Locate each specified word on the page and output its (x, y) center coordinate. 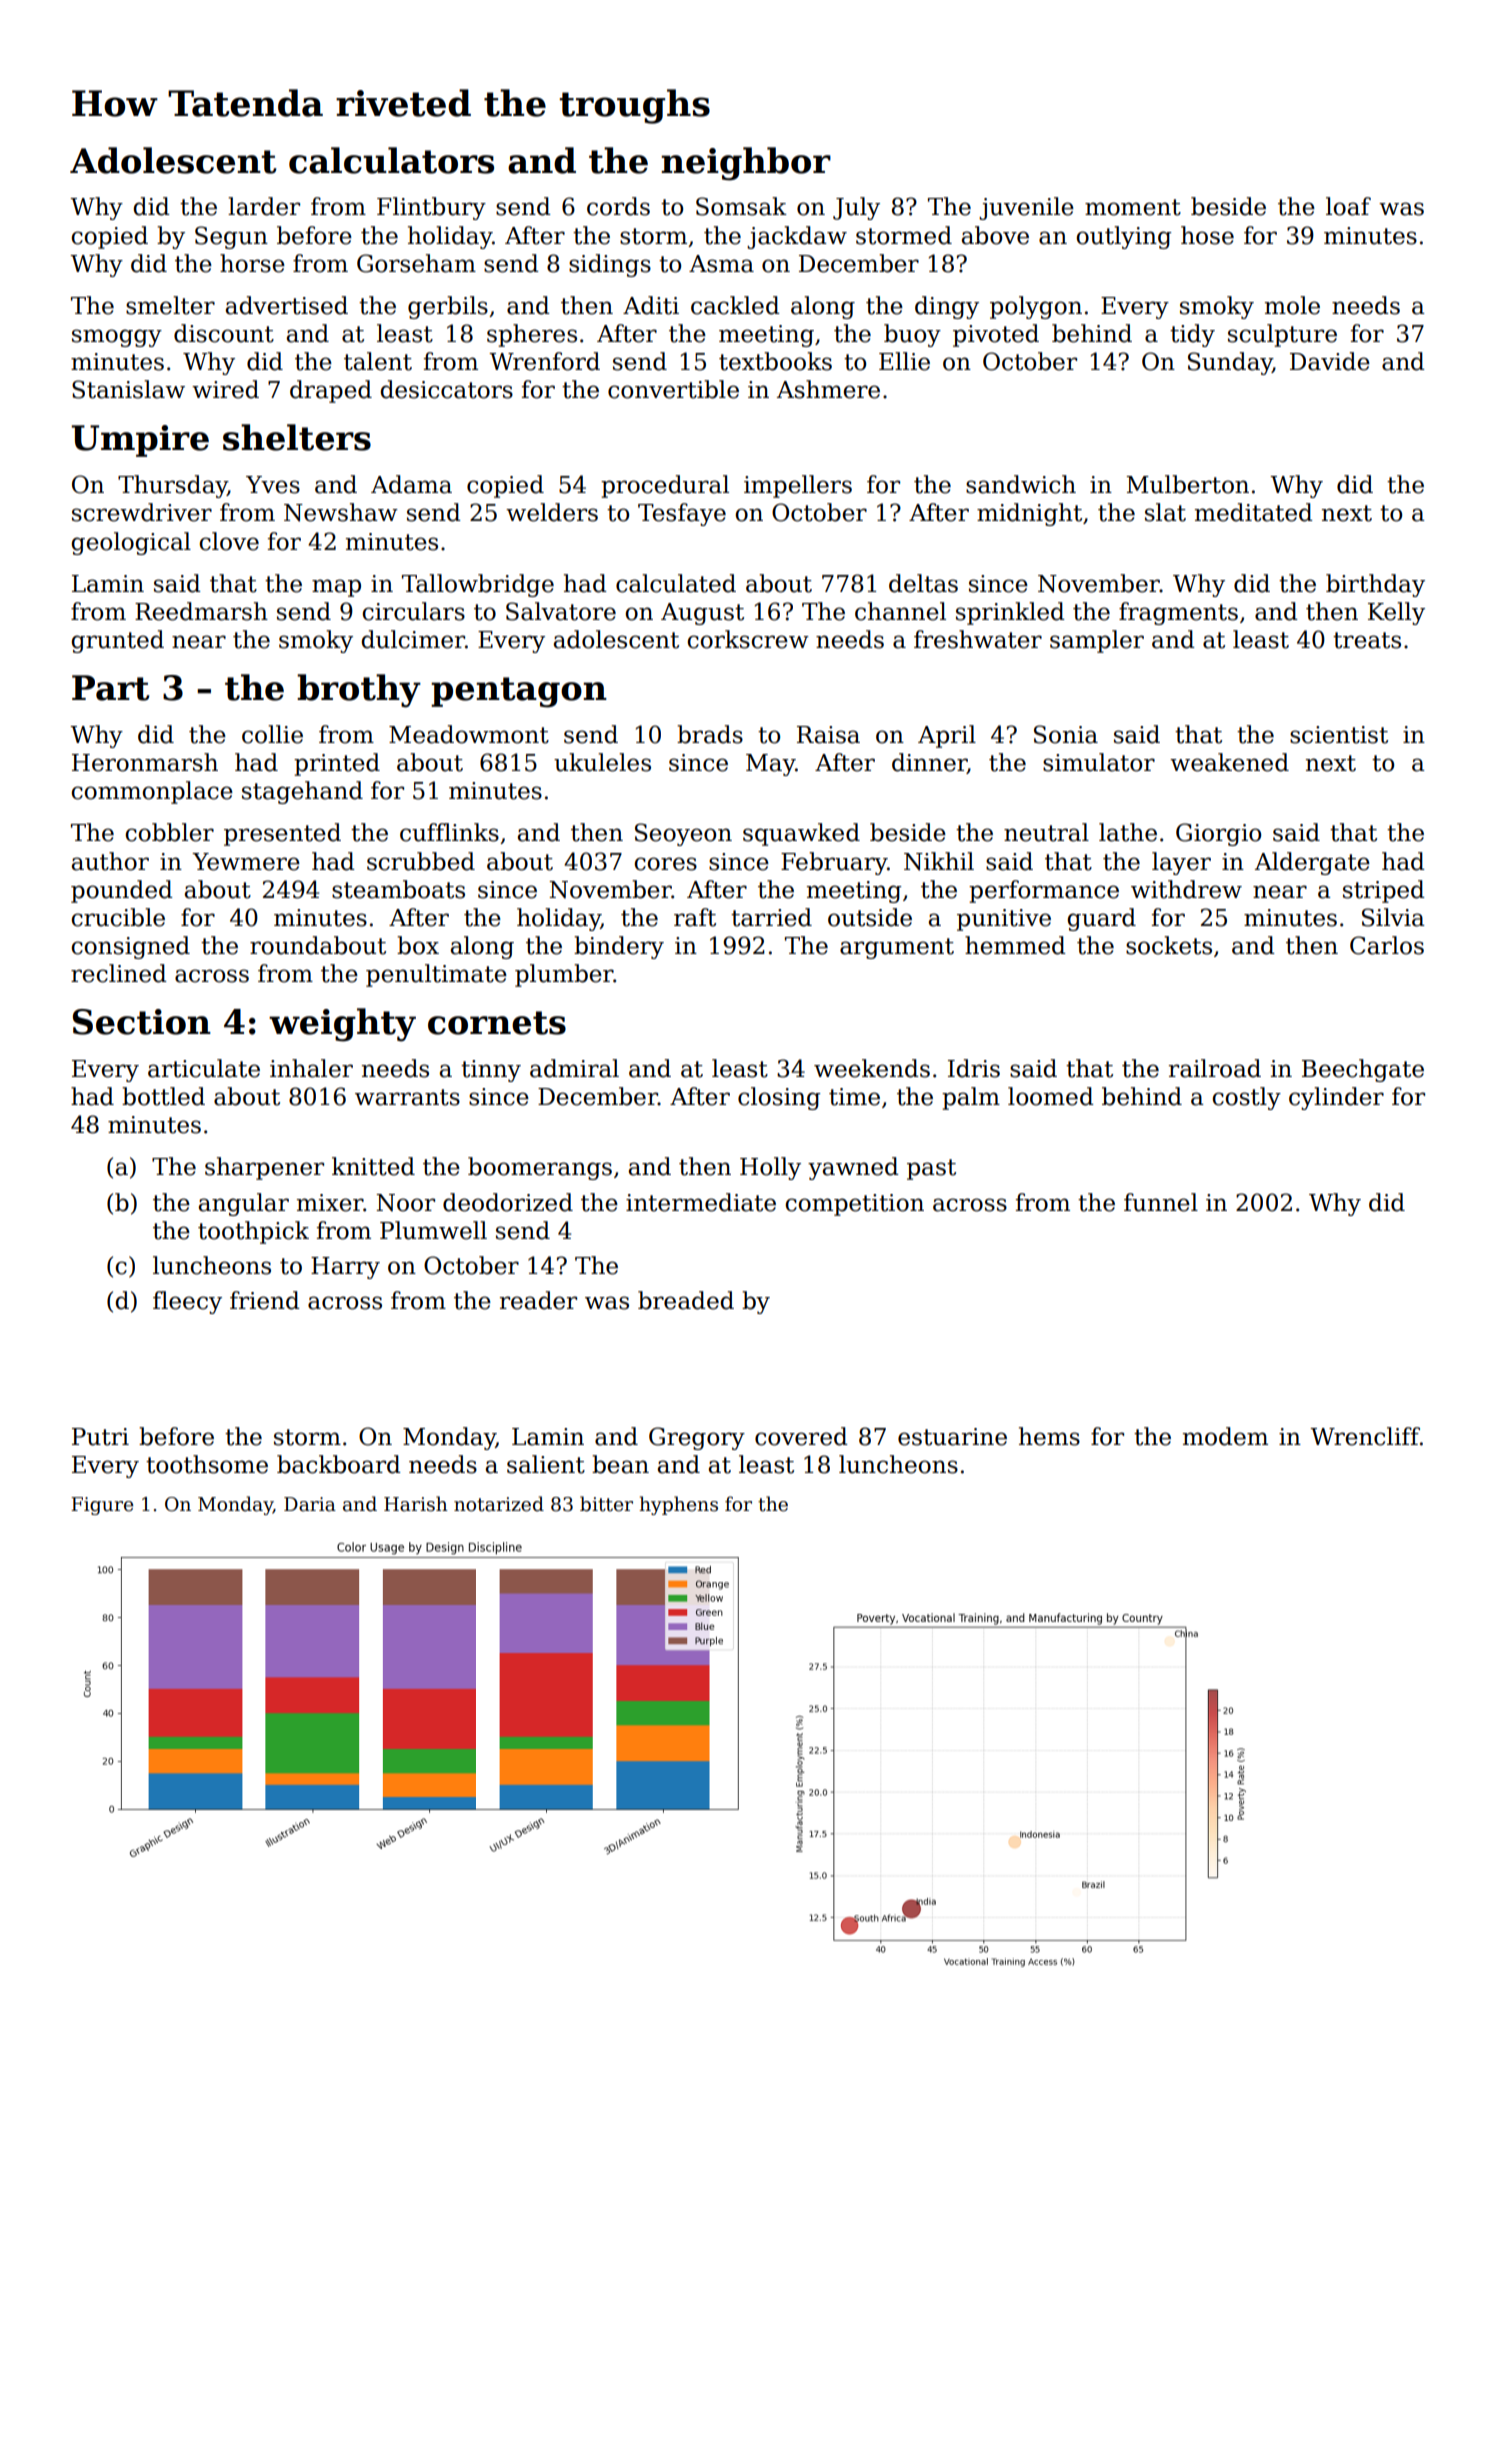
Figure (102, 1506)
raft (695, 917)
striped (1384, 891)
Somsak (741, 206)
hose (1207, 235)
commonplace (152, 792)
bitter (606, 1504)
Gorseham (416, 263)
